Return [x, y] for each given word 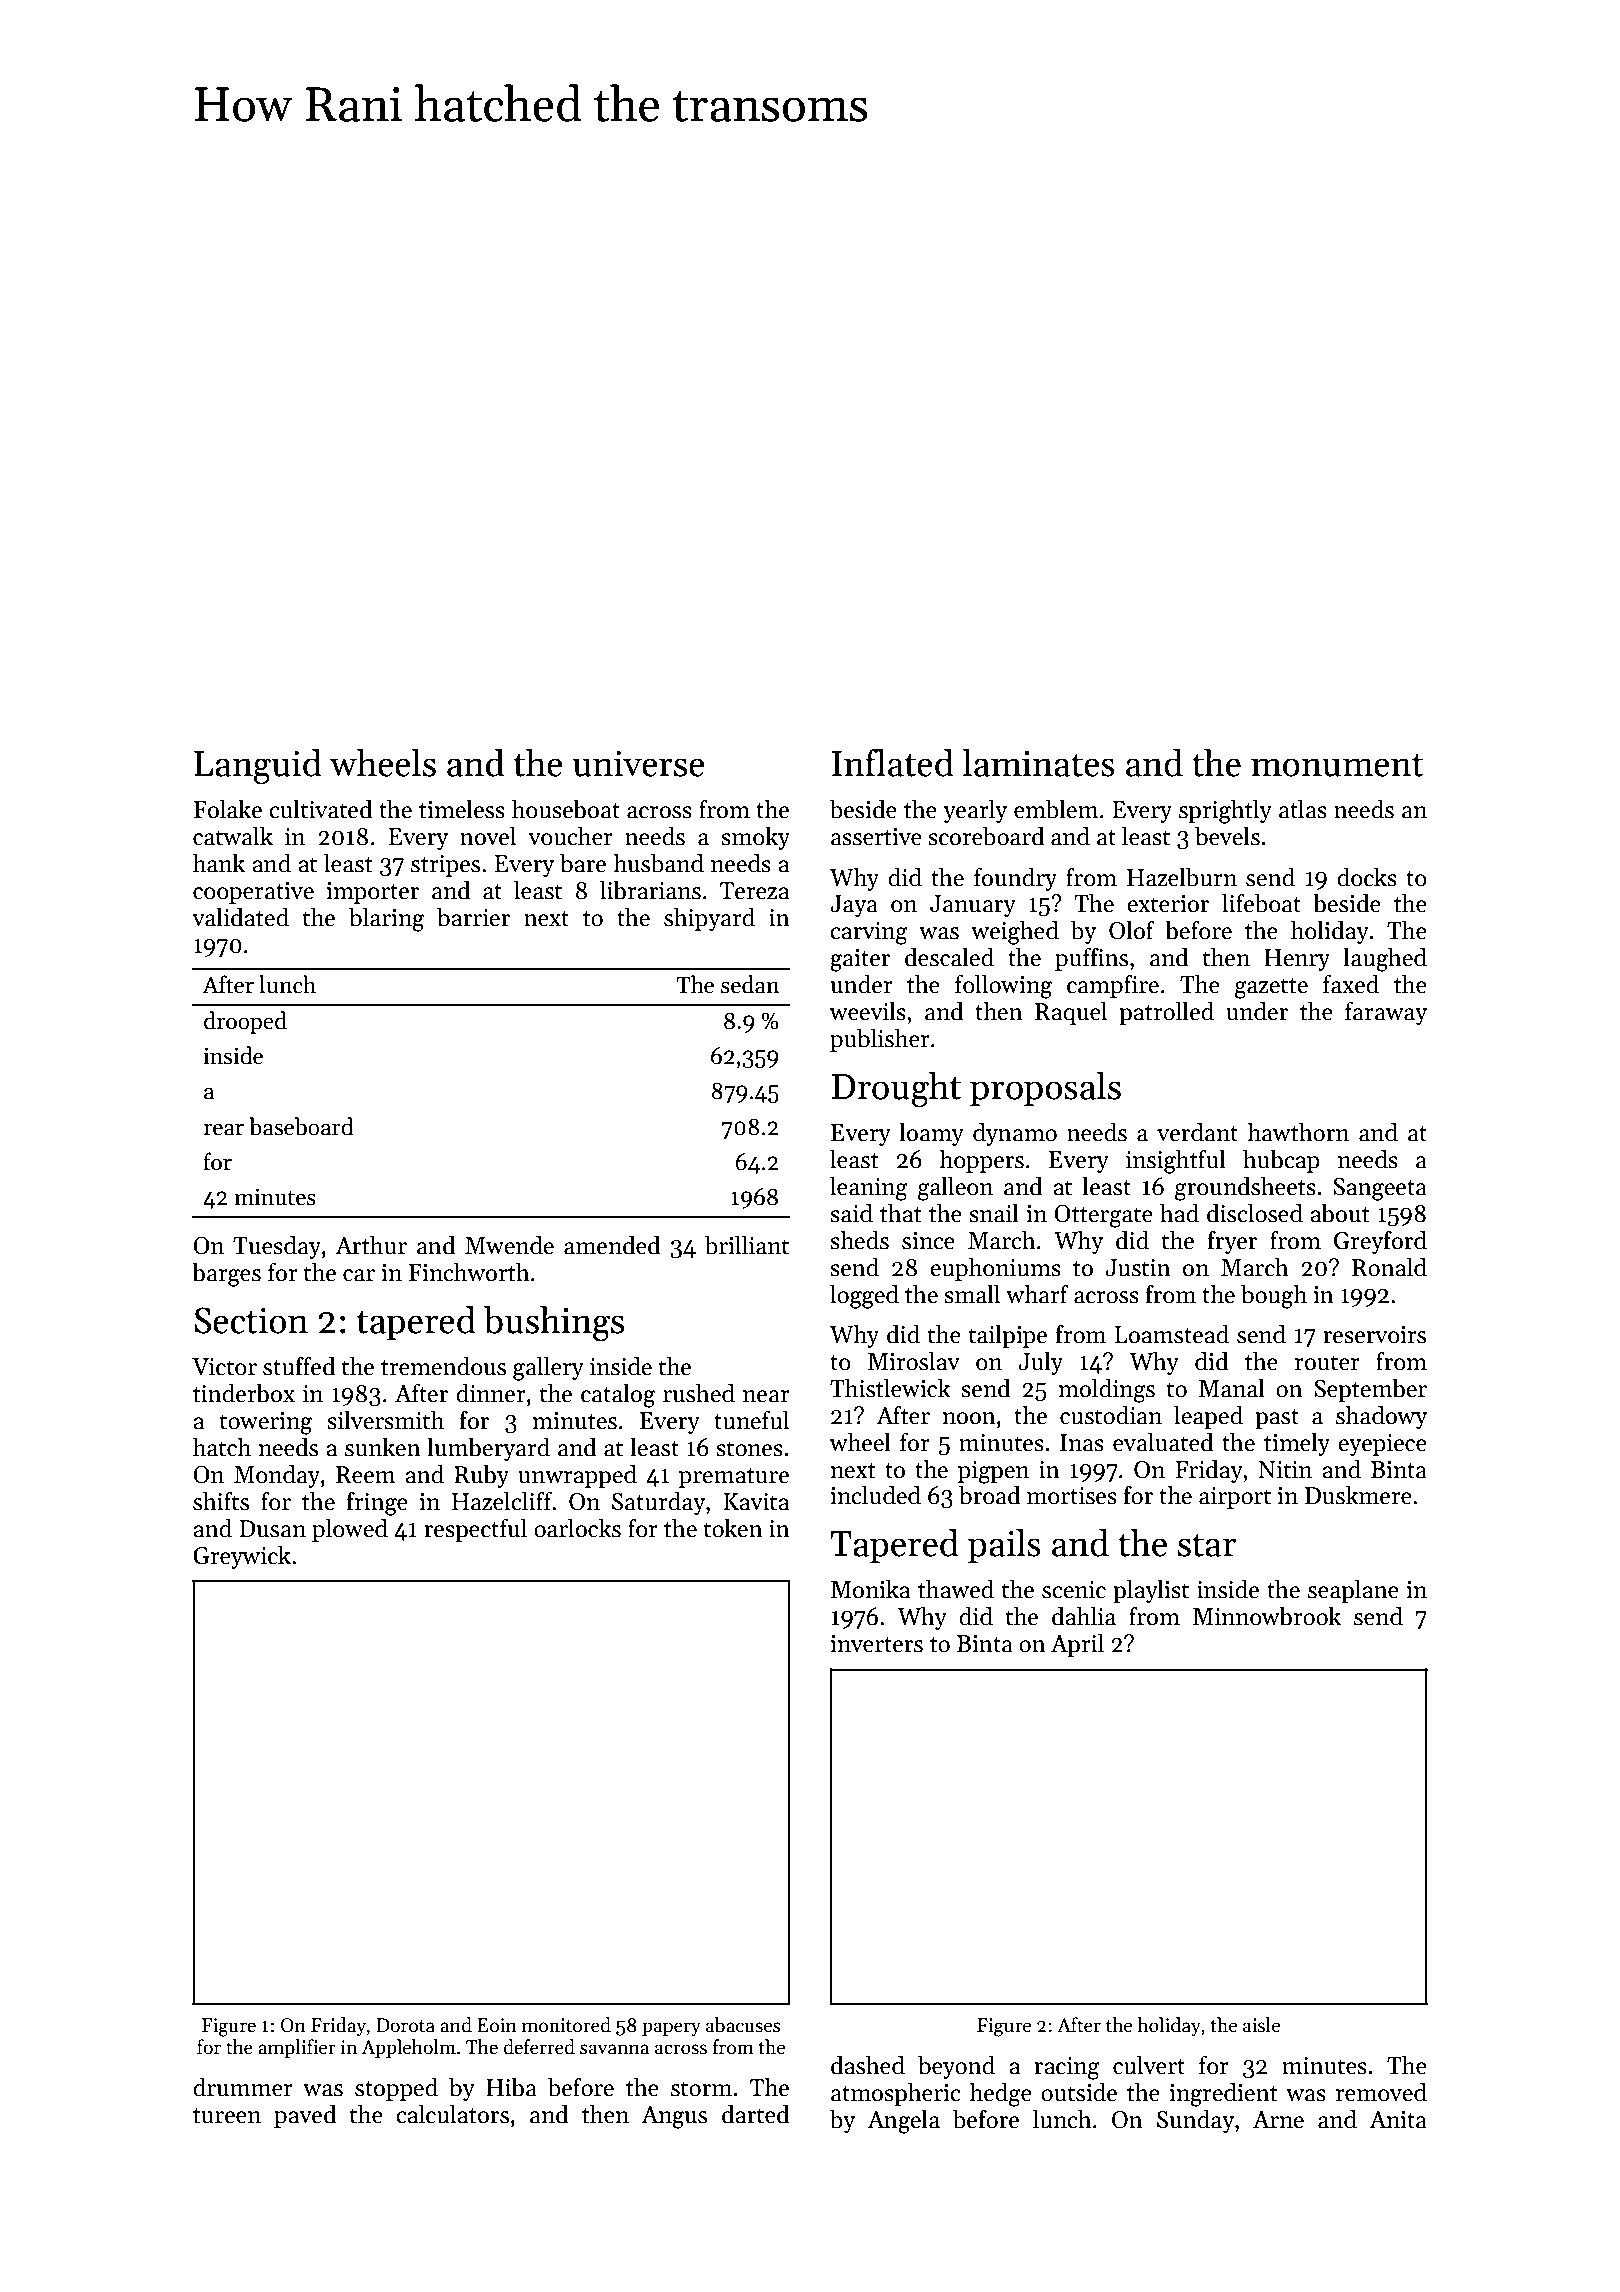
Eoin [497, 2025]
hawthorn [1298, 1132]
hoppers [981, 1161]
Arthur [371, 1245]
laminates [1038, 763]
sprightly [1225, 811]
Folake [228, 809]
